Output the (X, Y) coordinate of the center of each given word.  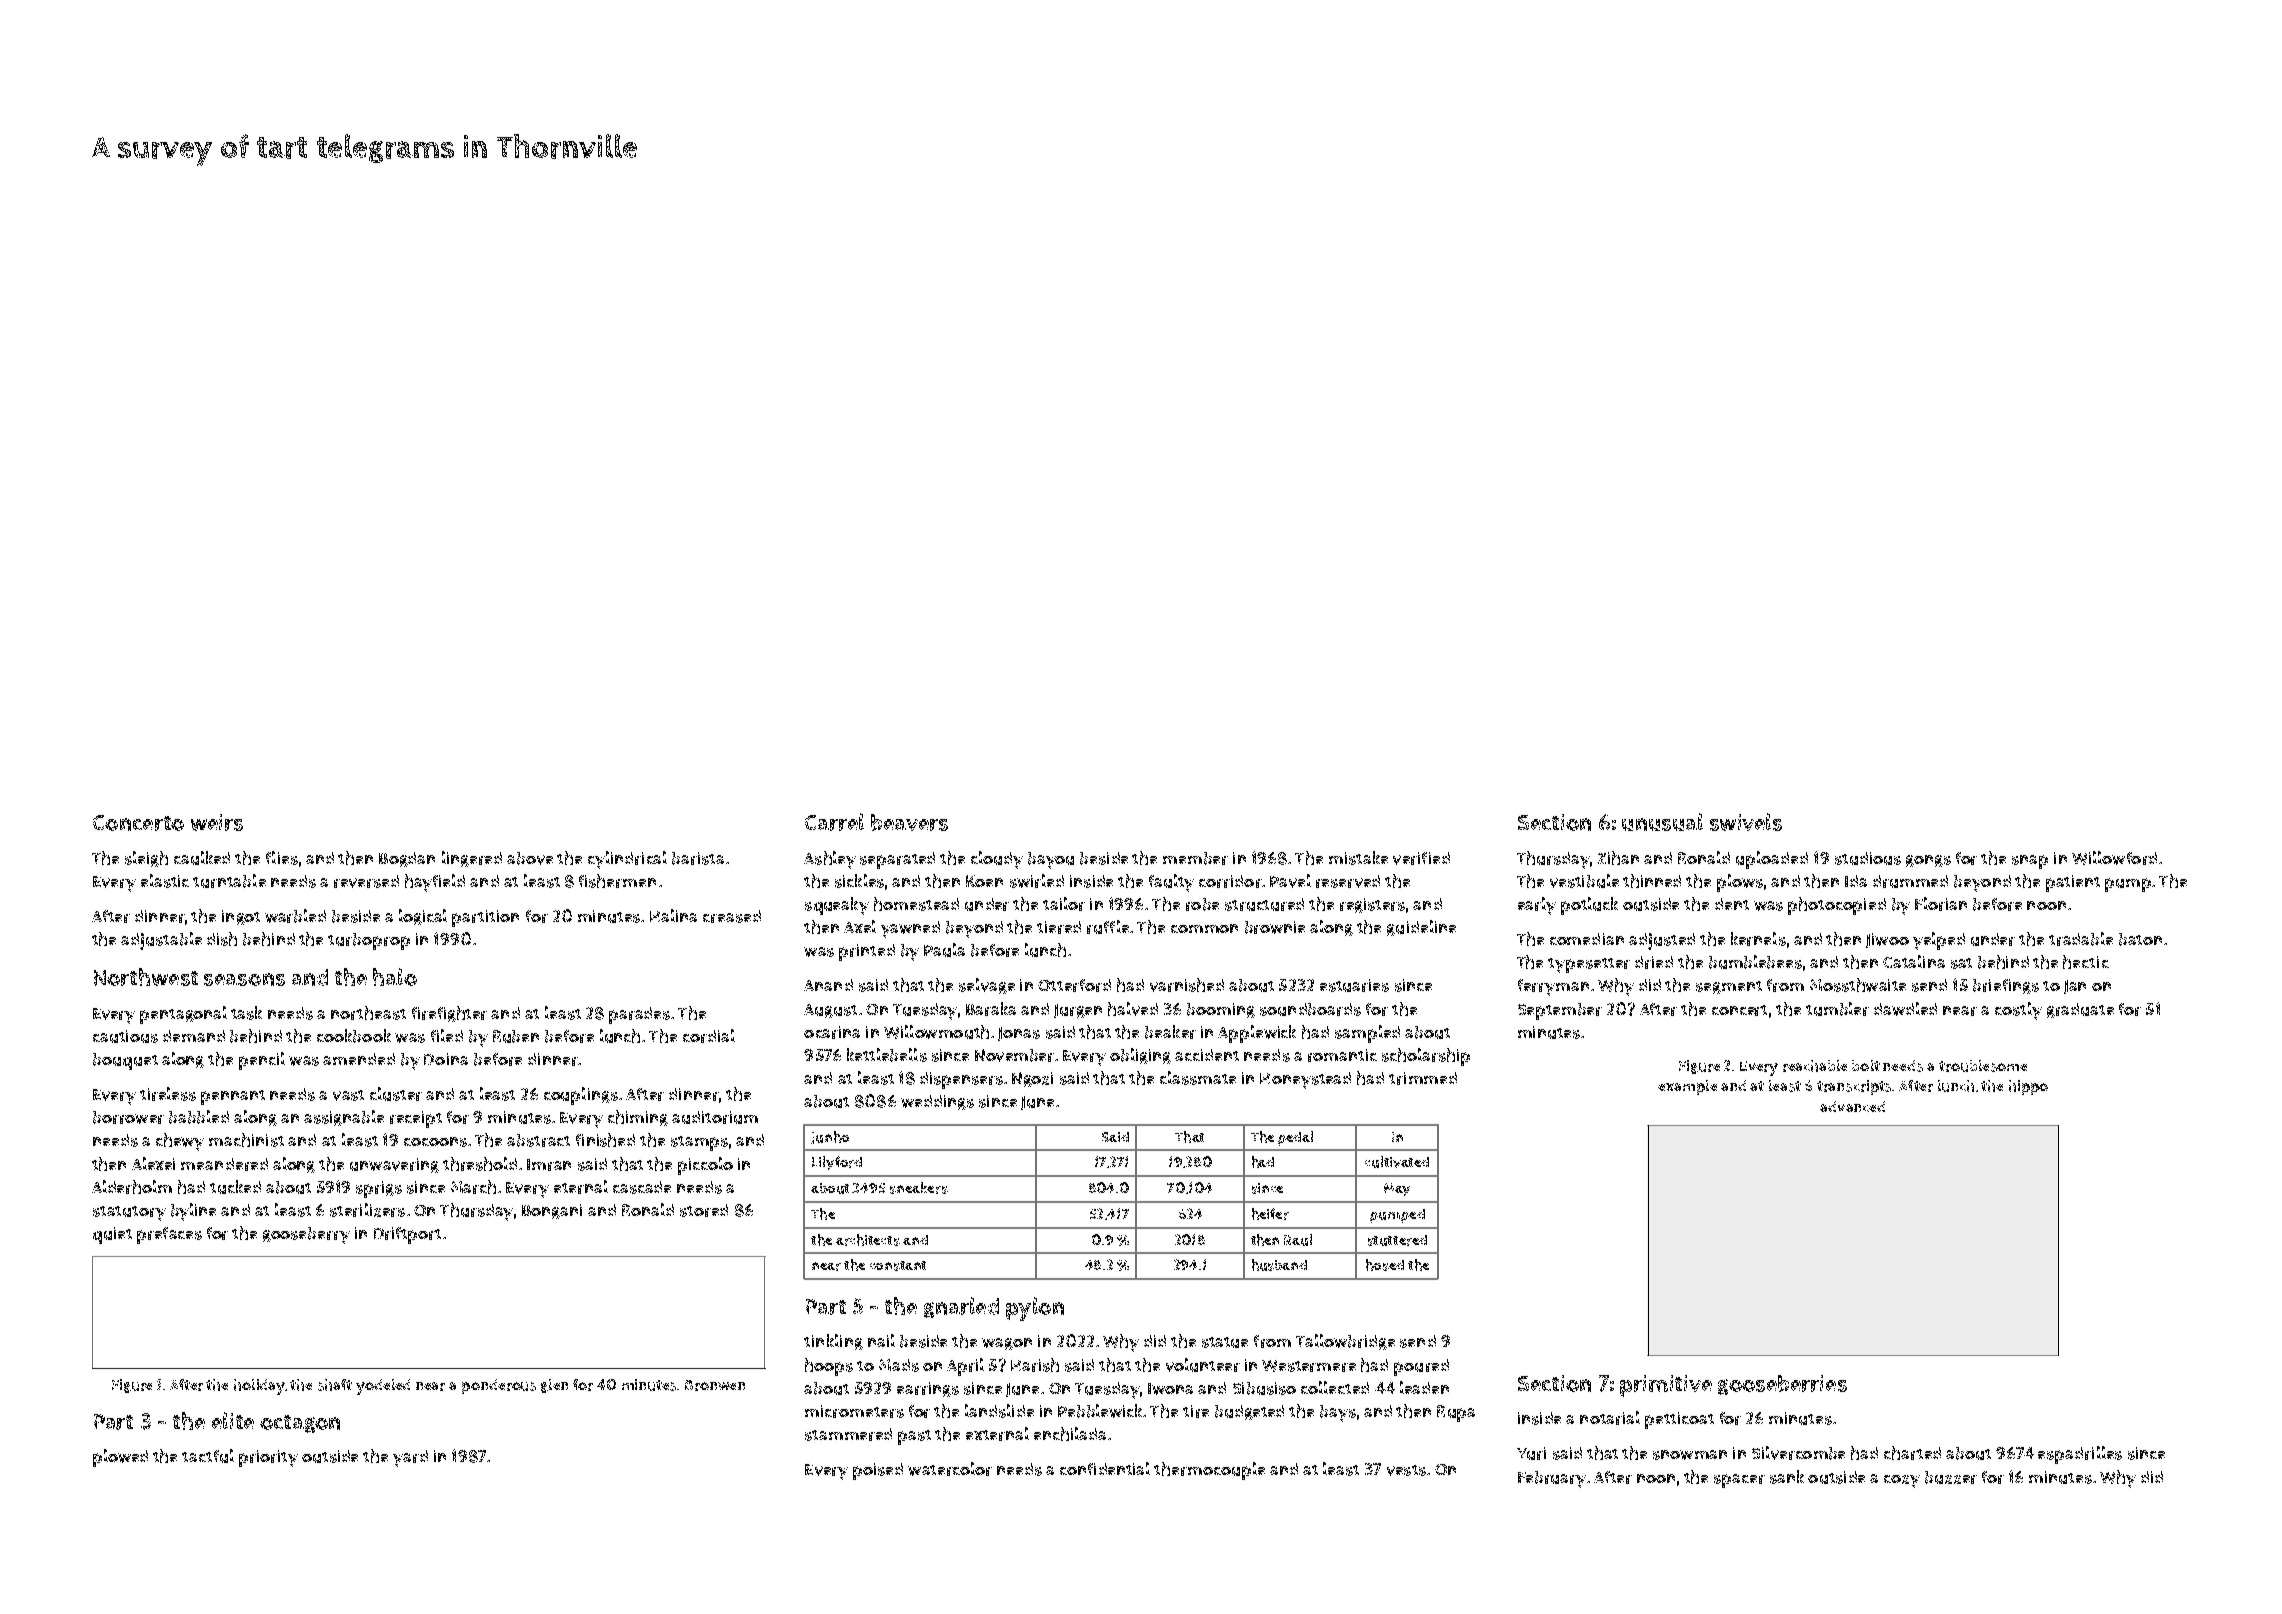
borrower (128, 1117)
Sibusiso (1264, 1388)
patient (2073, 883)
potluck (1589, 906)
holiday (259, 1387)
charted (1912, 1453)
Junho (830, 1137)
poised (878, 1471)
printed (867, 952)
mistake (1358, 858)
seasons (244, 979)
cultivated (1397, 1162)
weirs (217, 822)
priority (268, 1458)
